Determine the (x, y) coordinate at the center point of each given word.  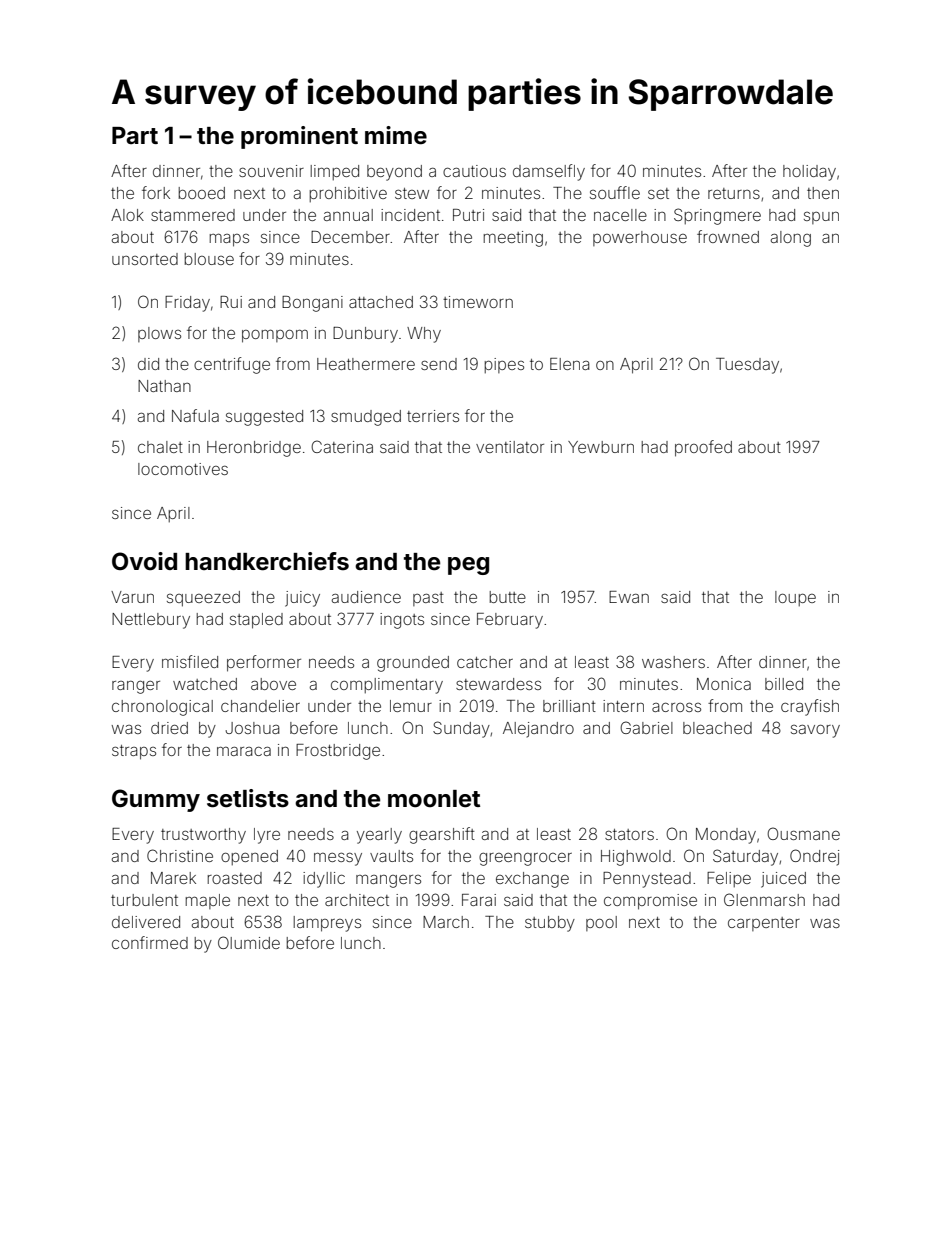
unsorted (145, 259)
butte (507, 597)
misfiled (190, 661)
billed (784, 684)
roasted (235, 878)
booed (201, 193)
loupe (795, 598)
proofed (703, 448)
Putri (468, 215)
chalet (160, 447)
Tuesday (747, 366)
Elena (570, 364)
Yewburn (601, 447)
